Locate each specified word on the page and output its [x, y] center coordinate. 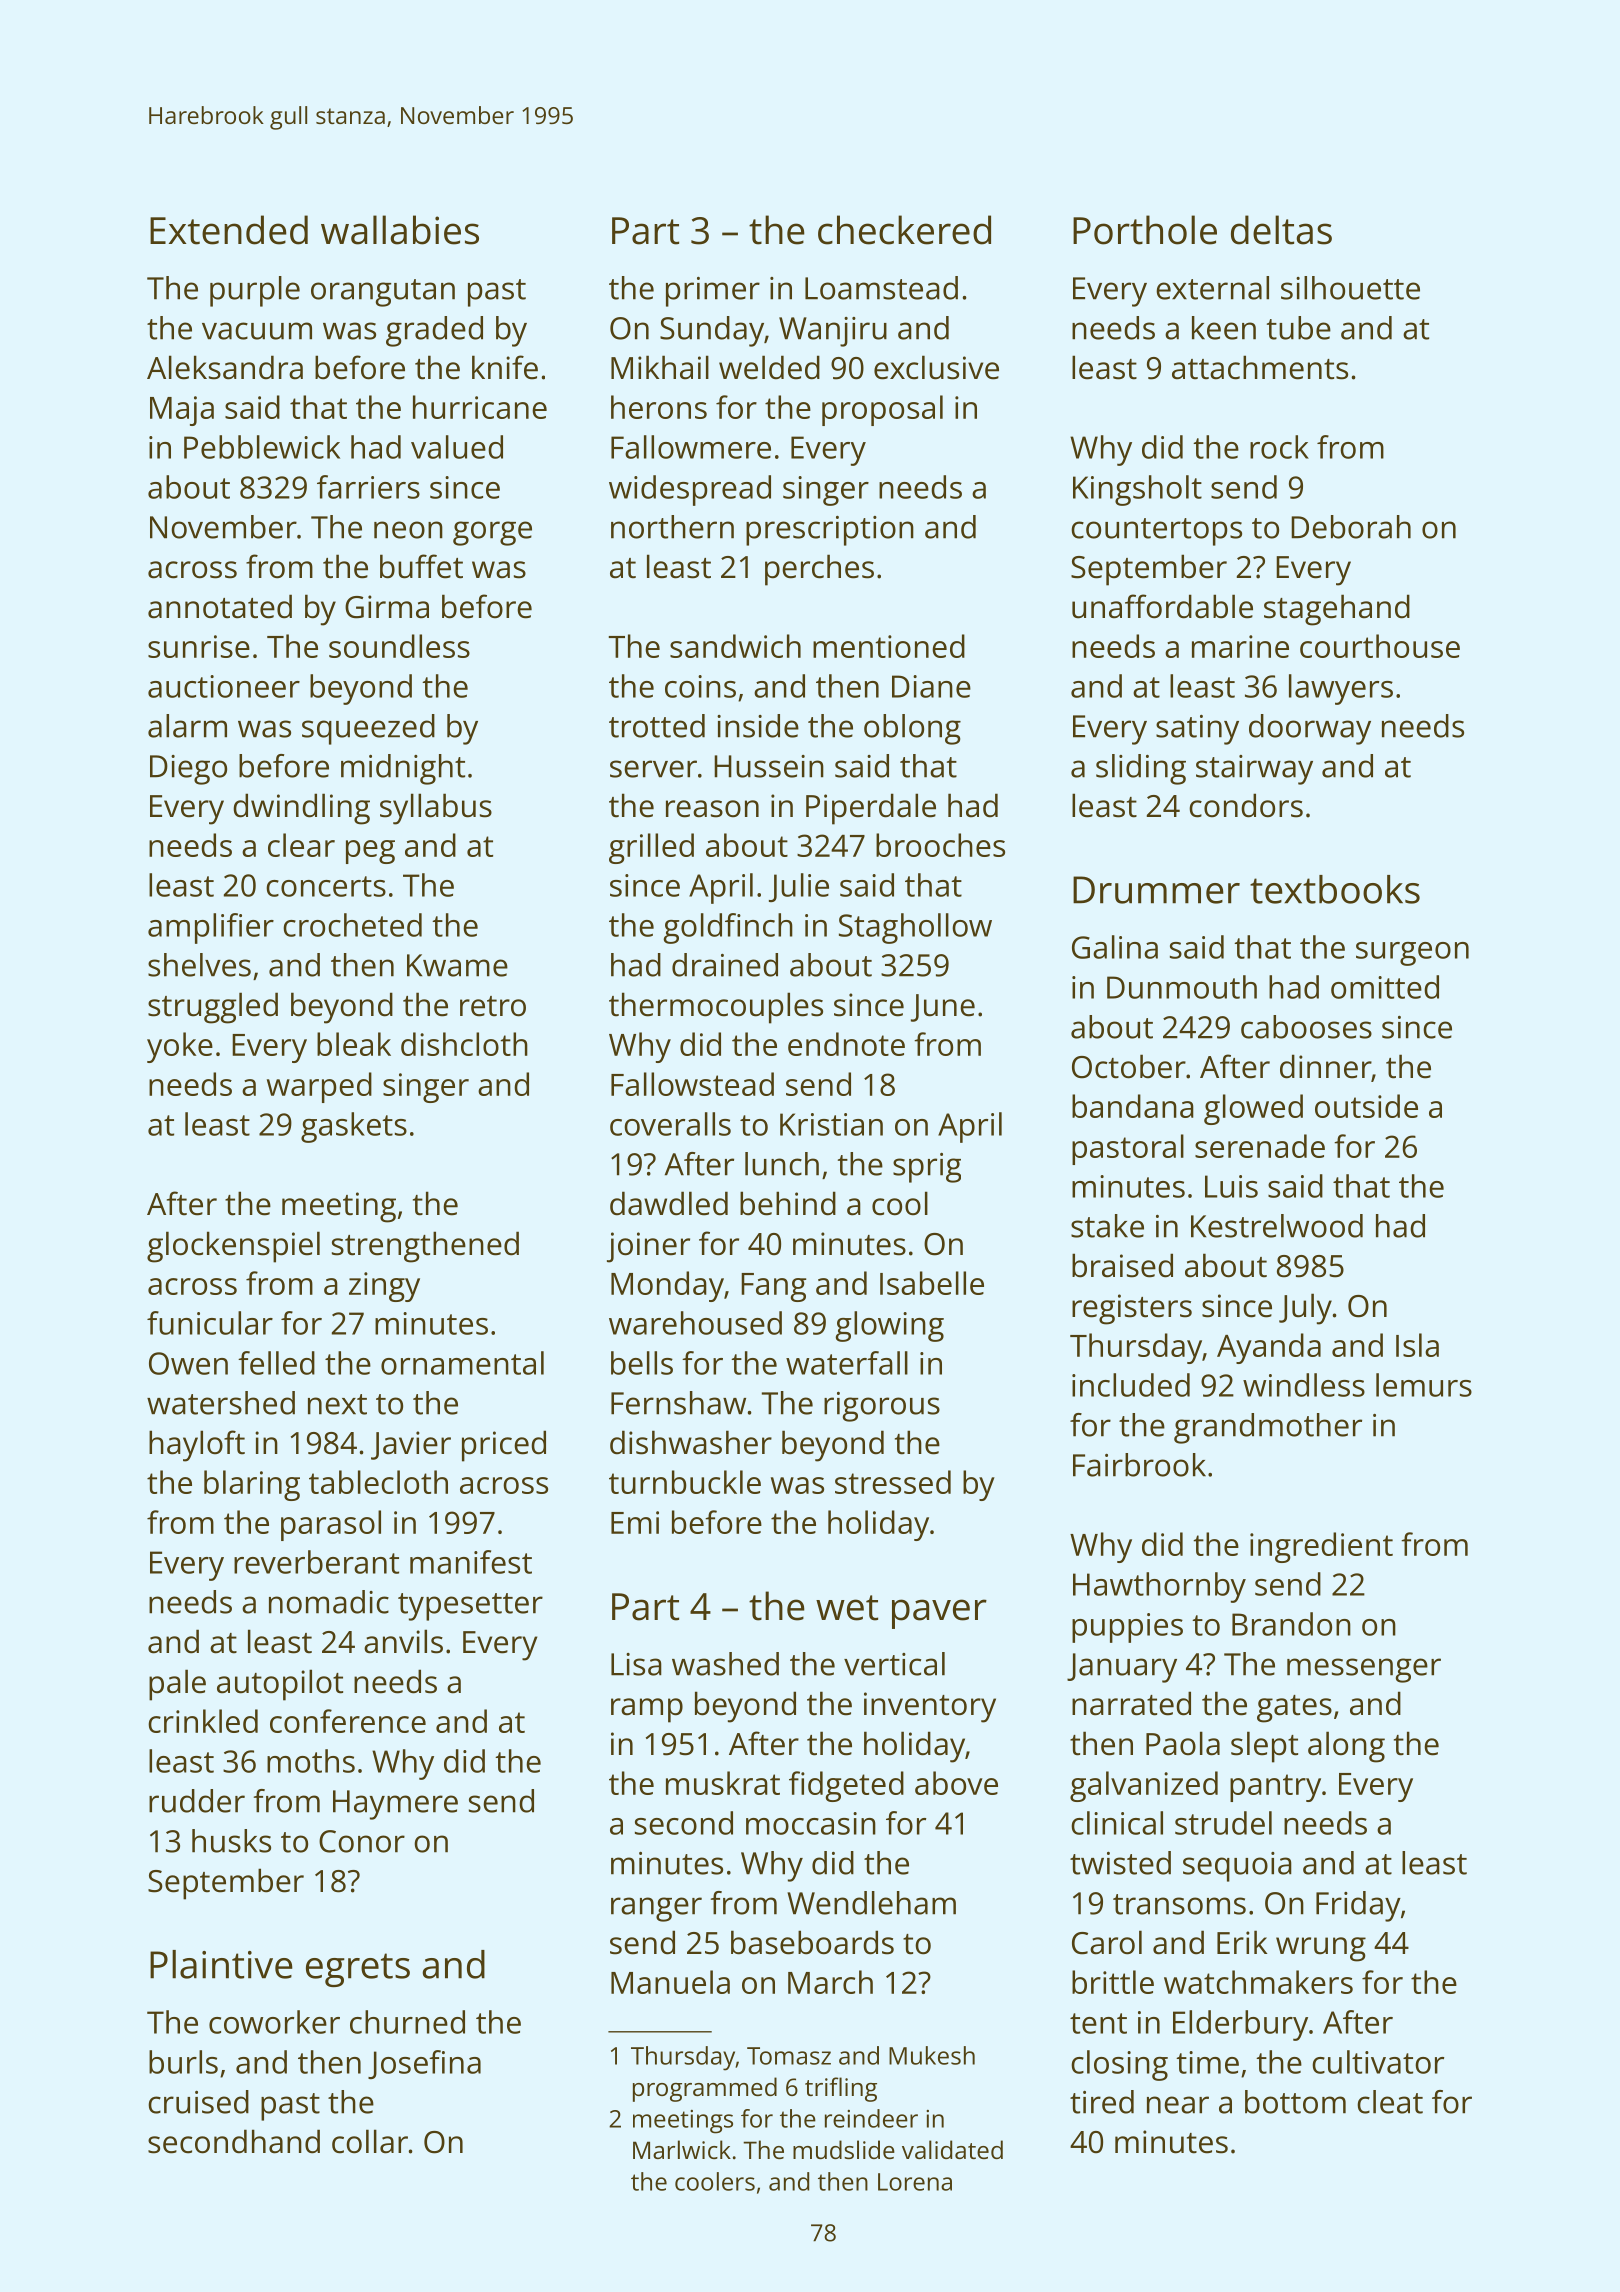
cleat [1390, 2102]
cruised [198, 2102]
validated [952, 2149]
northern [672, 527]
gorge [492, 533]
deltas [1281, 230]
